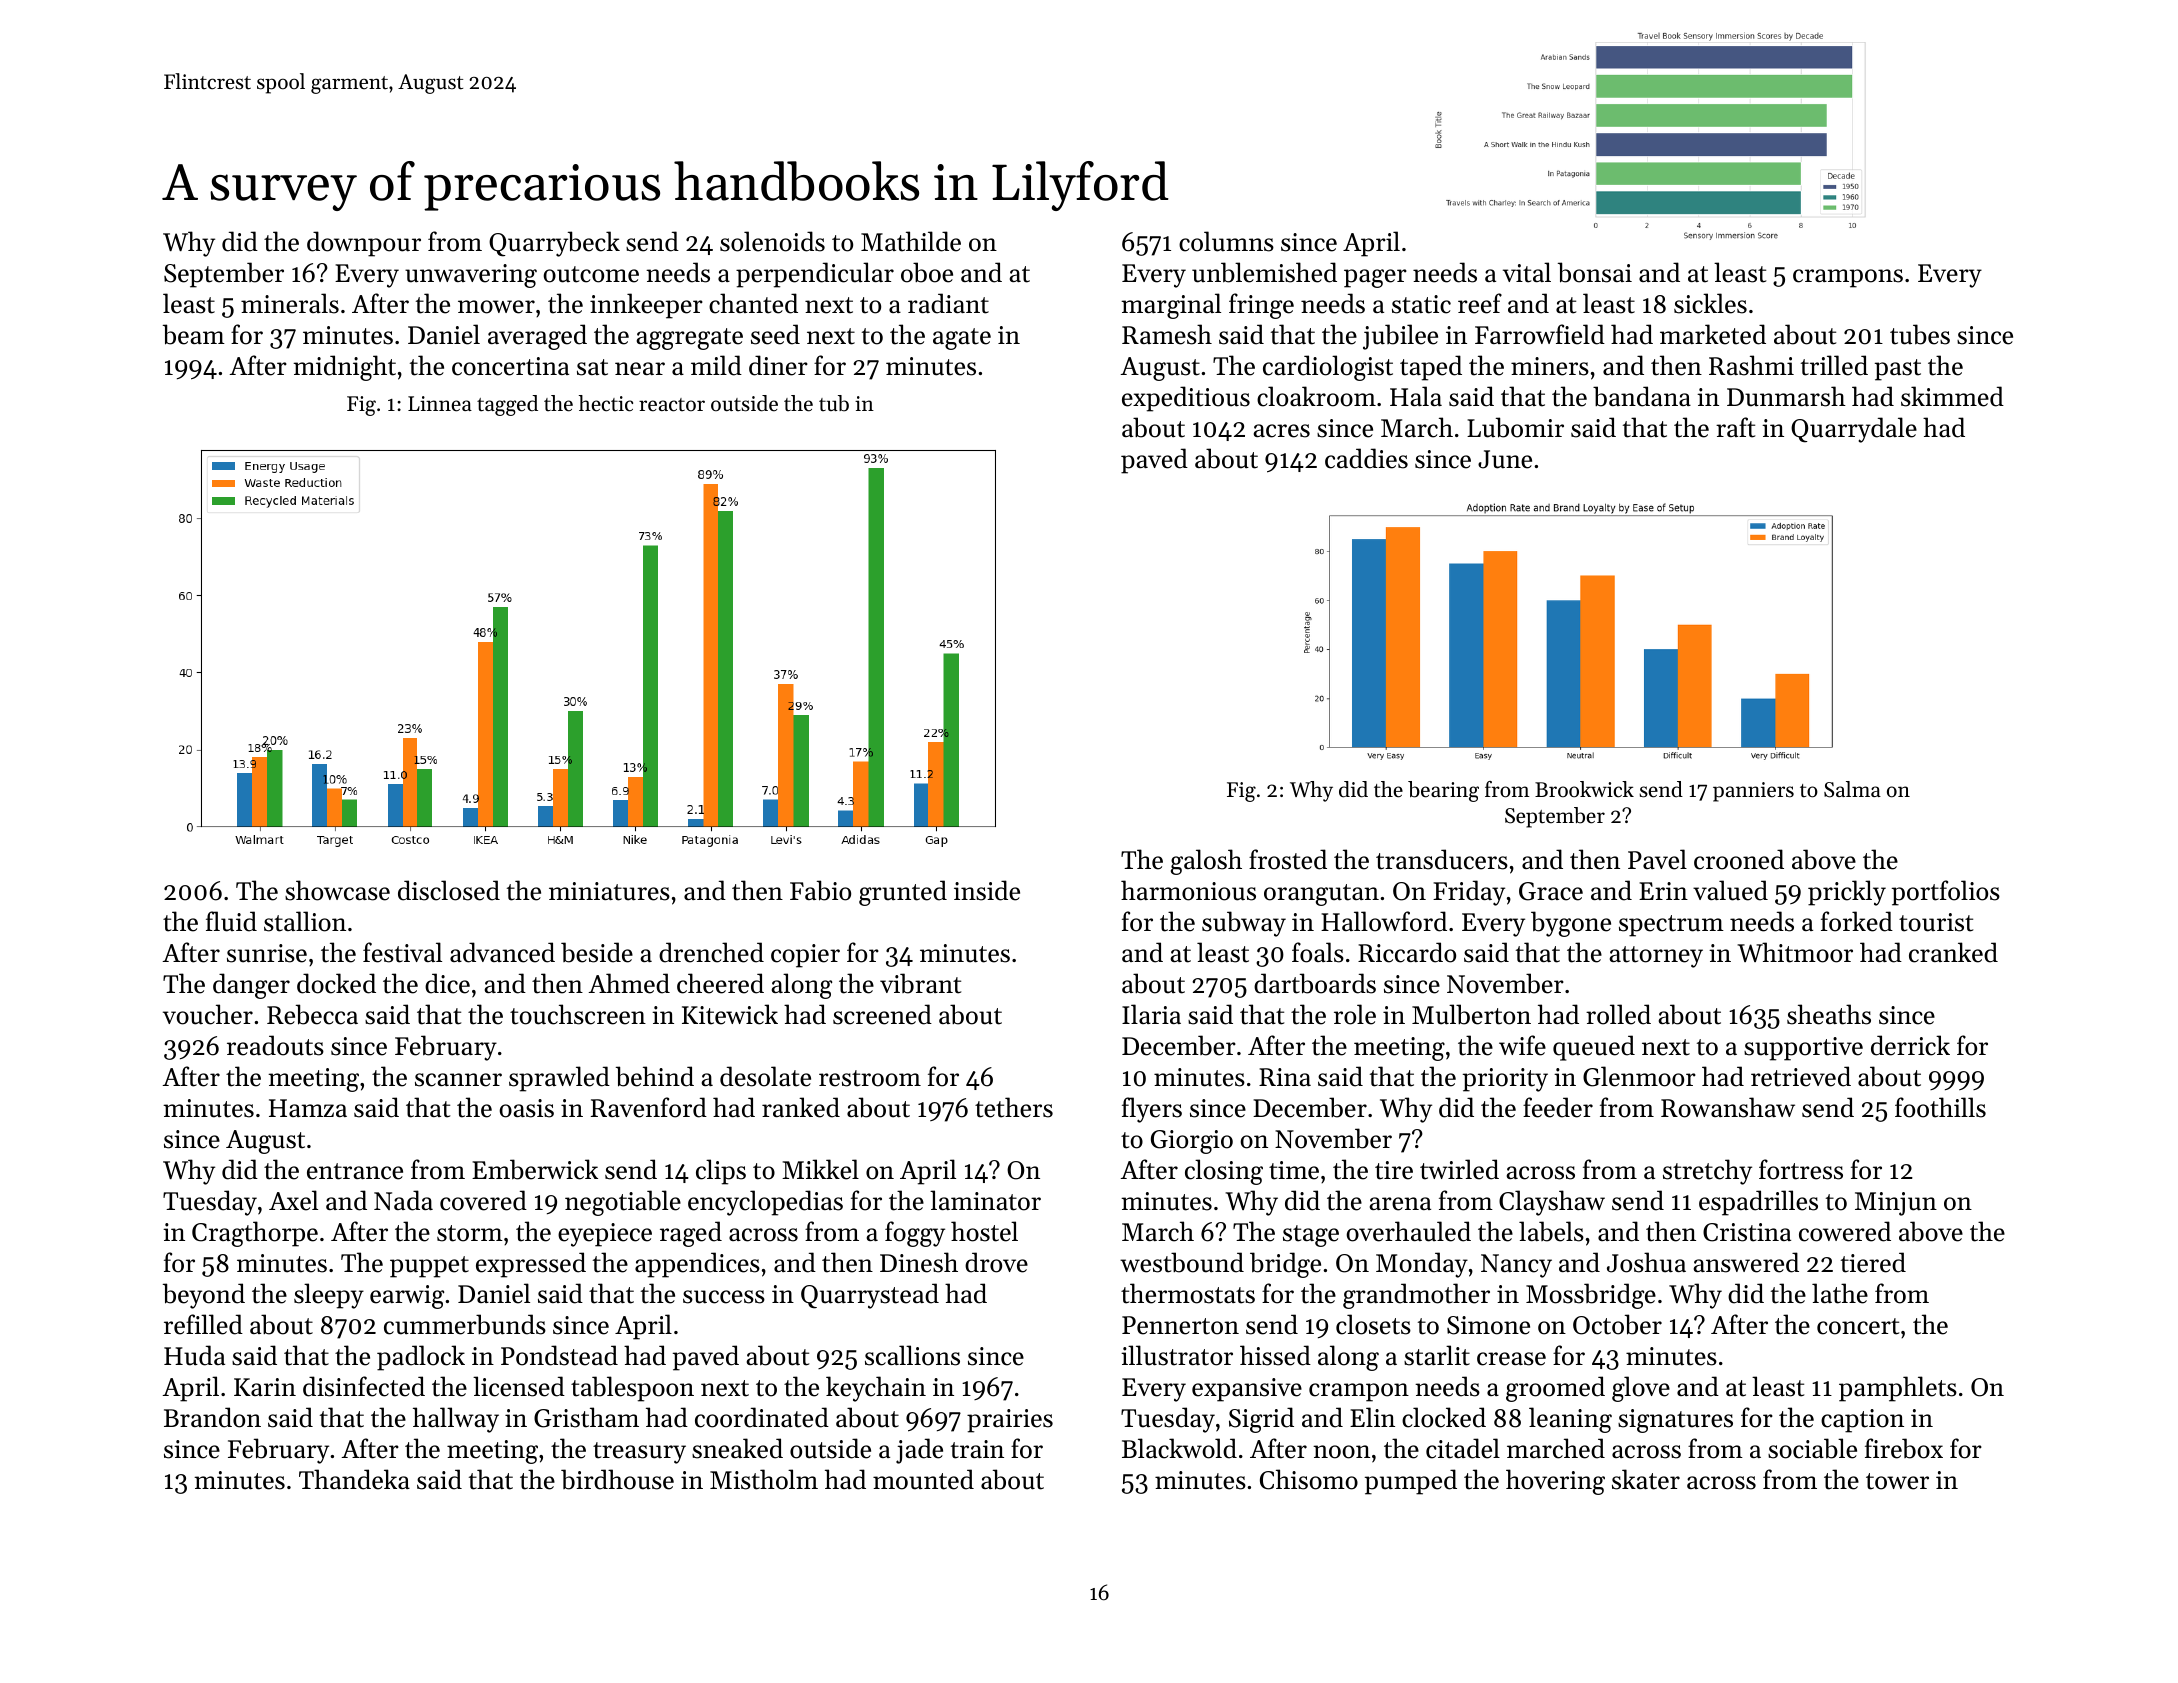 This document has width=2178, height=1683. I want to click on Mathilde, so click(911, 241).
